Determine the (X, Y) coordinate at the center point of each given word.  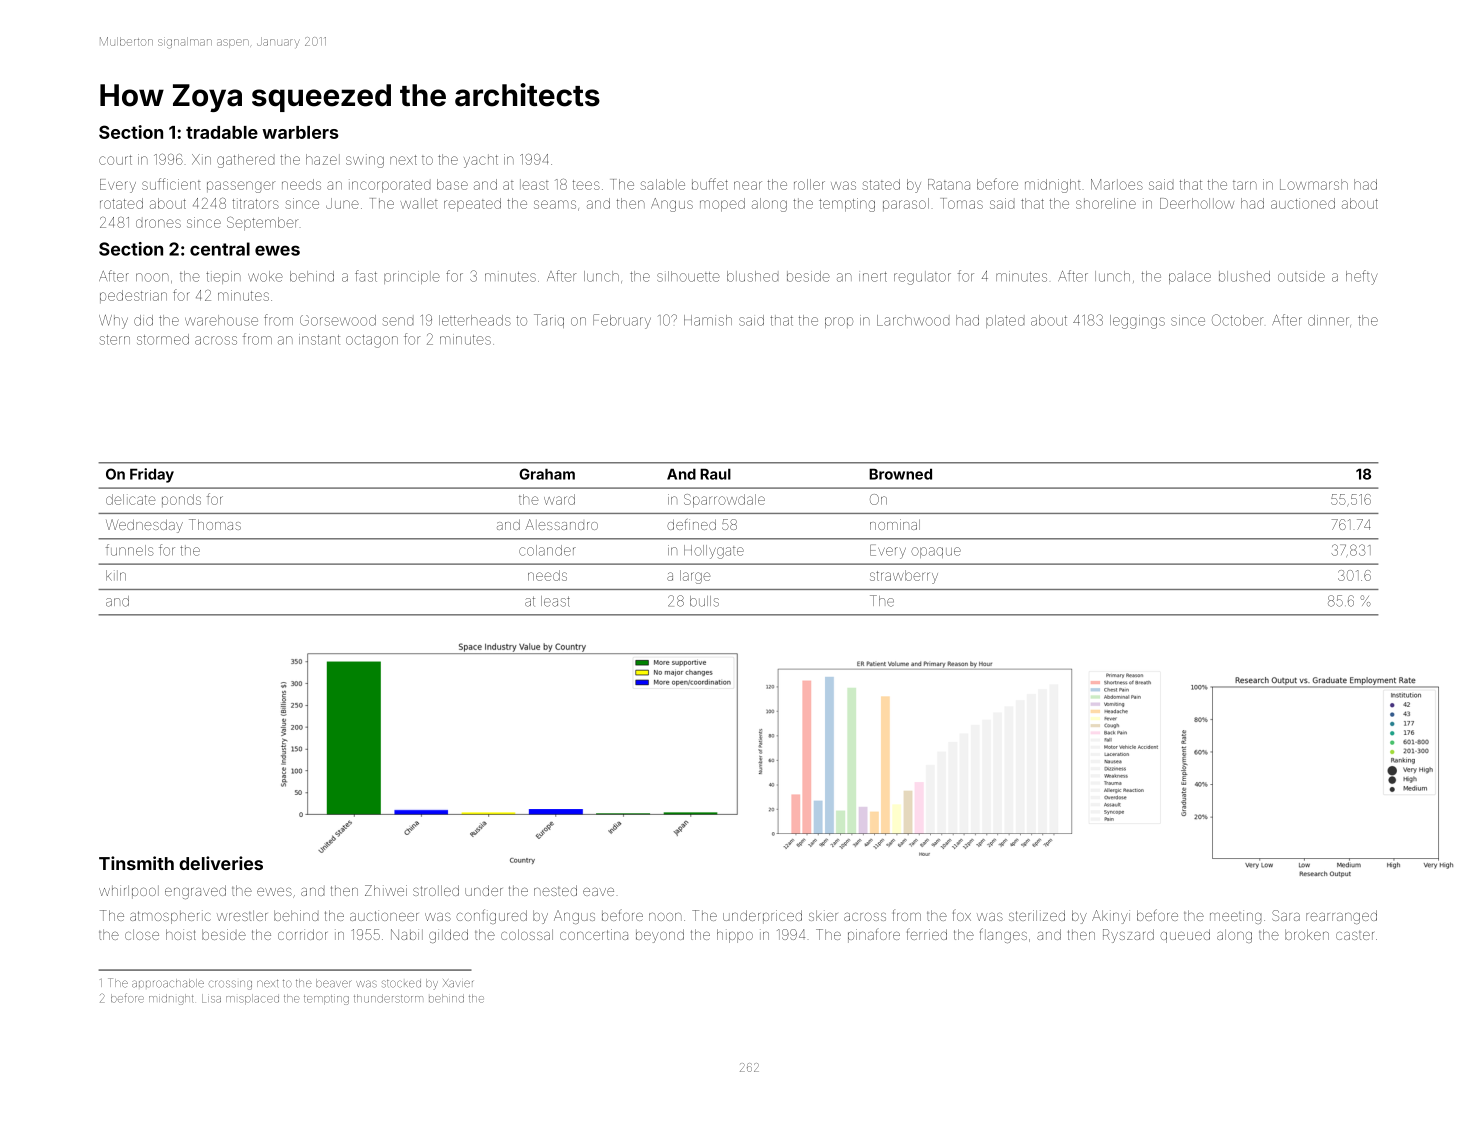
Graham (547, 474)
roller (809, 184)
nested (555, 890)
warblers (300, 132)
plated (1005, 321)
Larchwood (913, 320)
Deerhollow (1197, 203)
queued (1185, 936)
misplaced (252, 999)
